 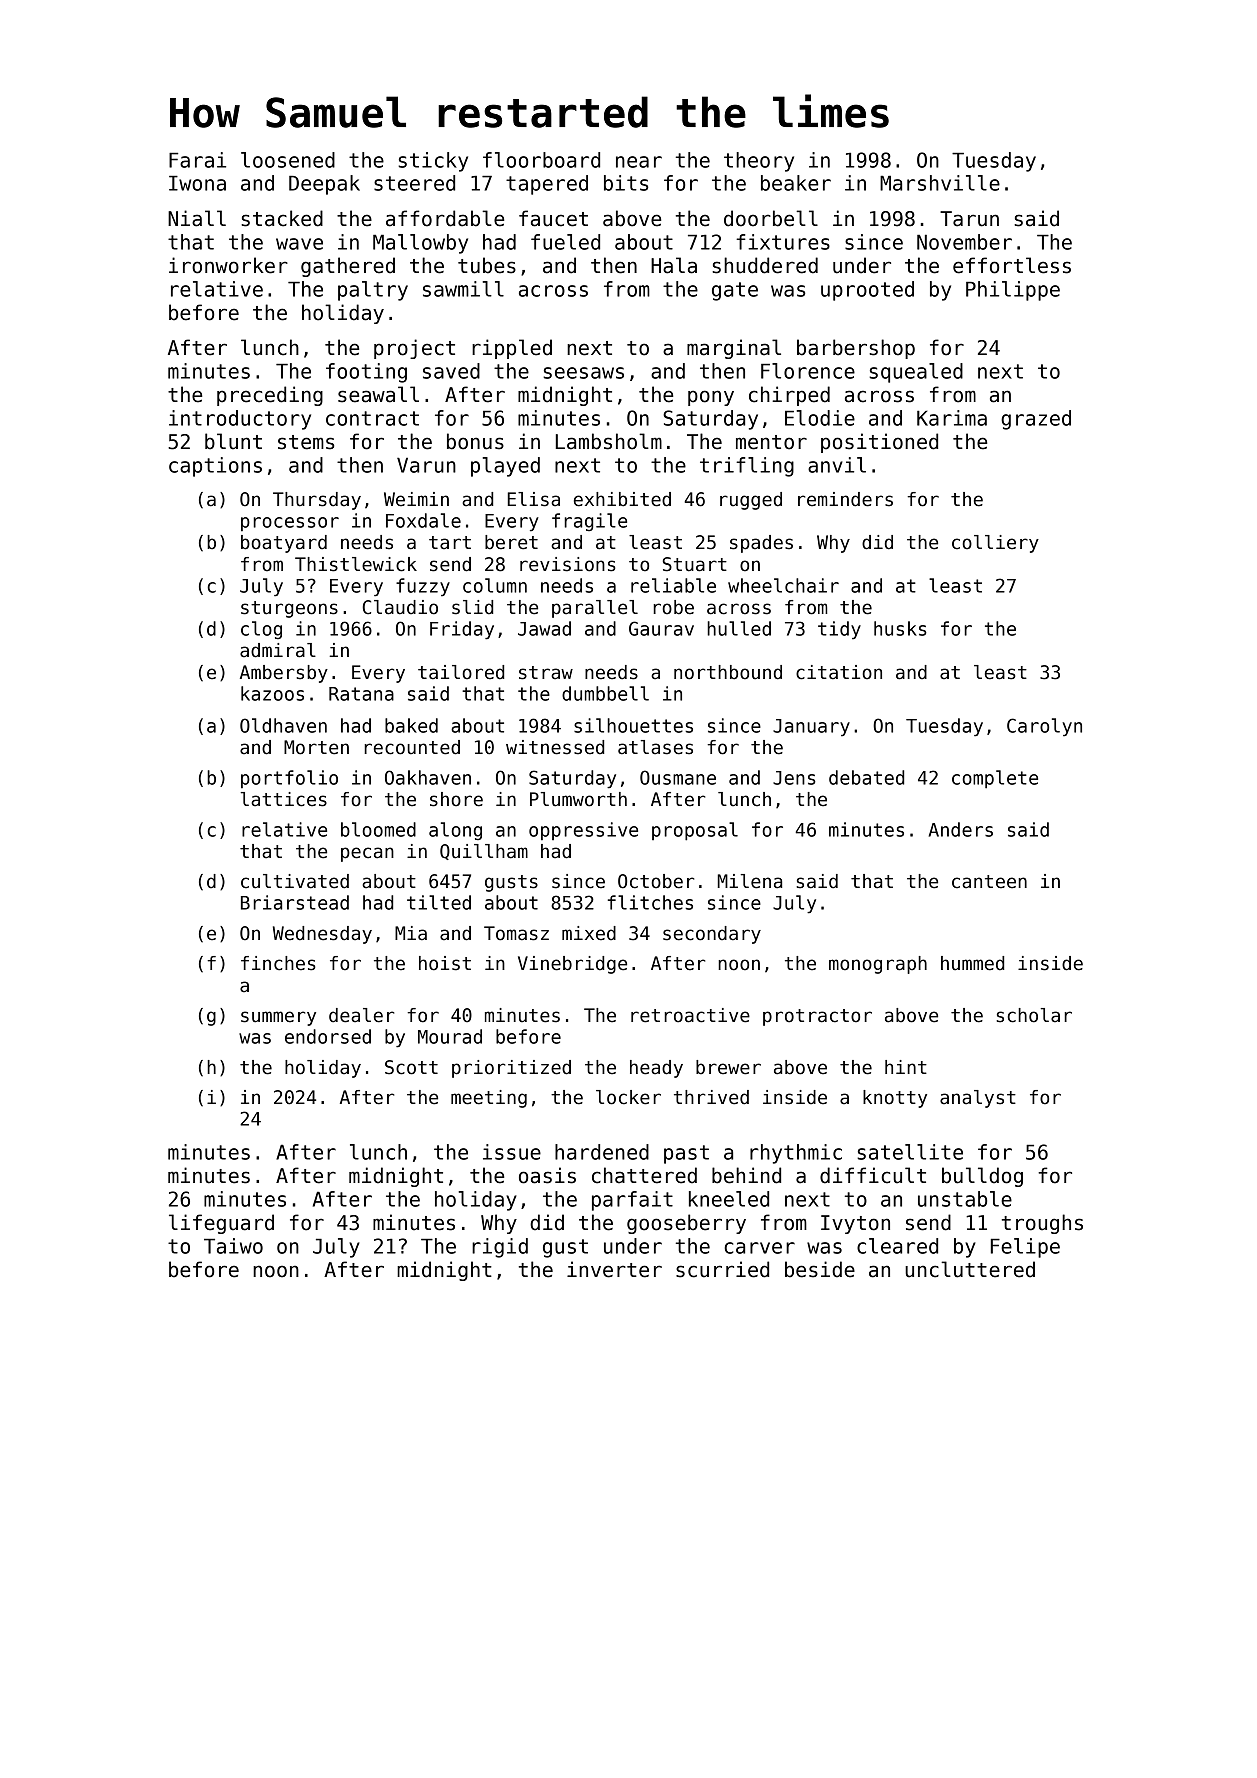 What do you see at coordinates (686, 1224) in the screenshot?
I see `gooseberry` at bounding box center [686, 1224].
